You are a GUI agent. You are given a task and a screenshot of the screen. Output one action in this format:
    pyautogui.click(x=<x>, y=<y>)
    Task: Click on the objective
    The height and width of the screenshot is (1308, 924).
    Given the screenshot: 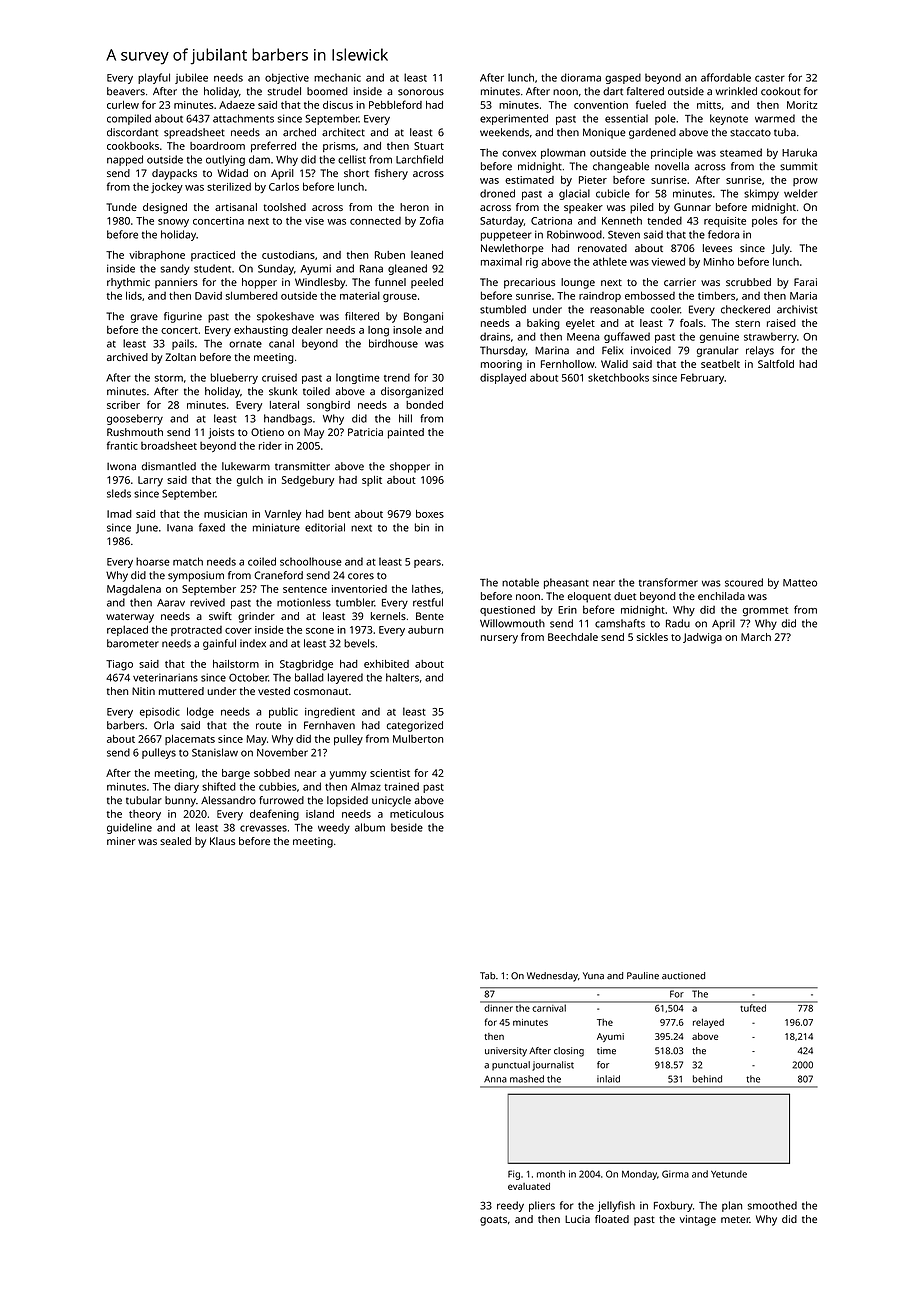 What is the action you would take?
    pyautogui.click(x=287, y=78)
